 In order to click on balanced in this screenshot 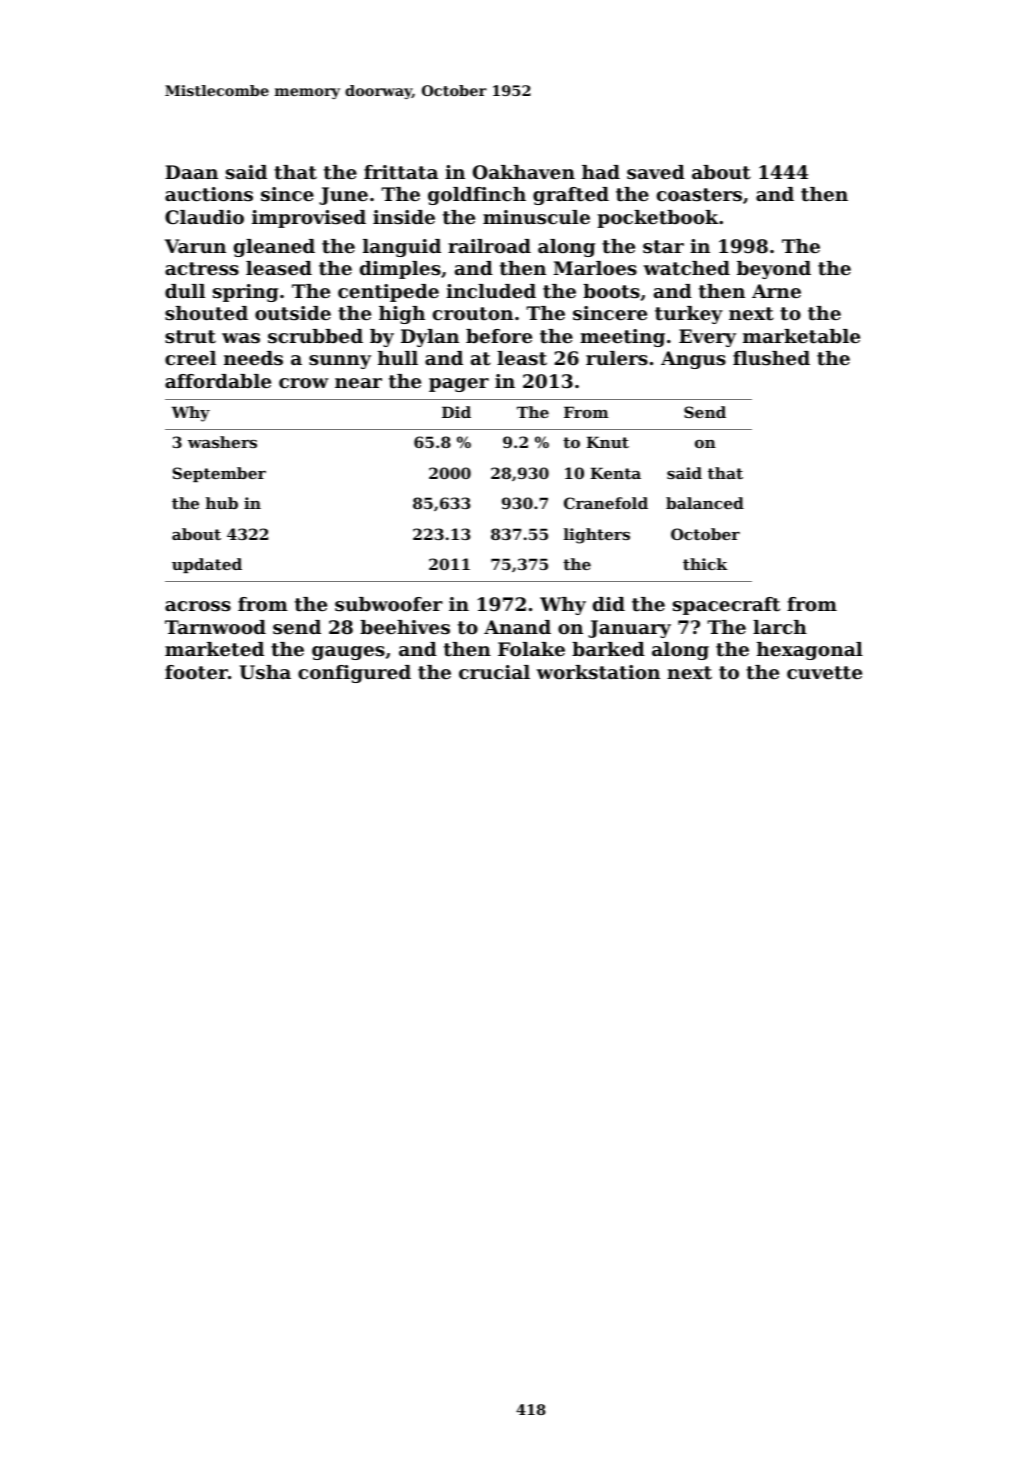, I will do `click(705, 503)`.
